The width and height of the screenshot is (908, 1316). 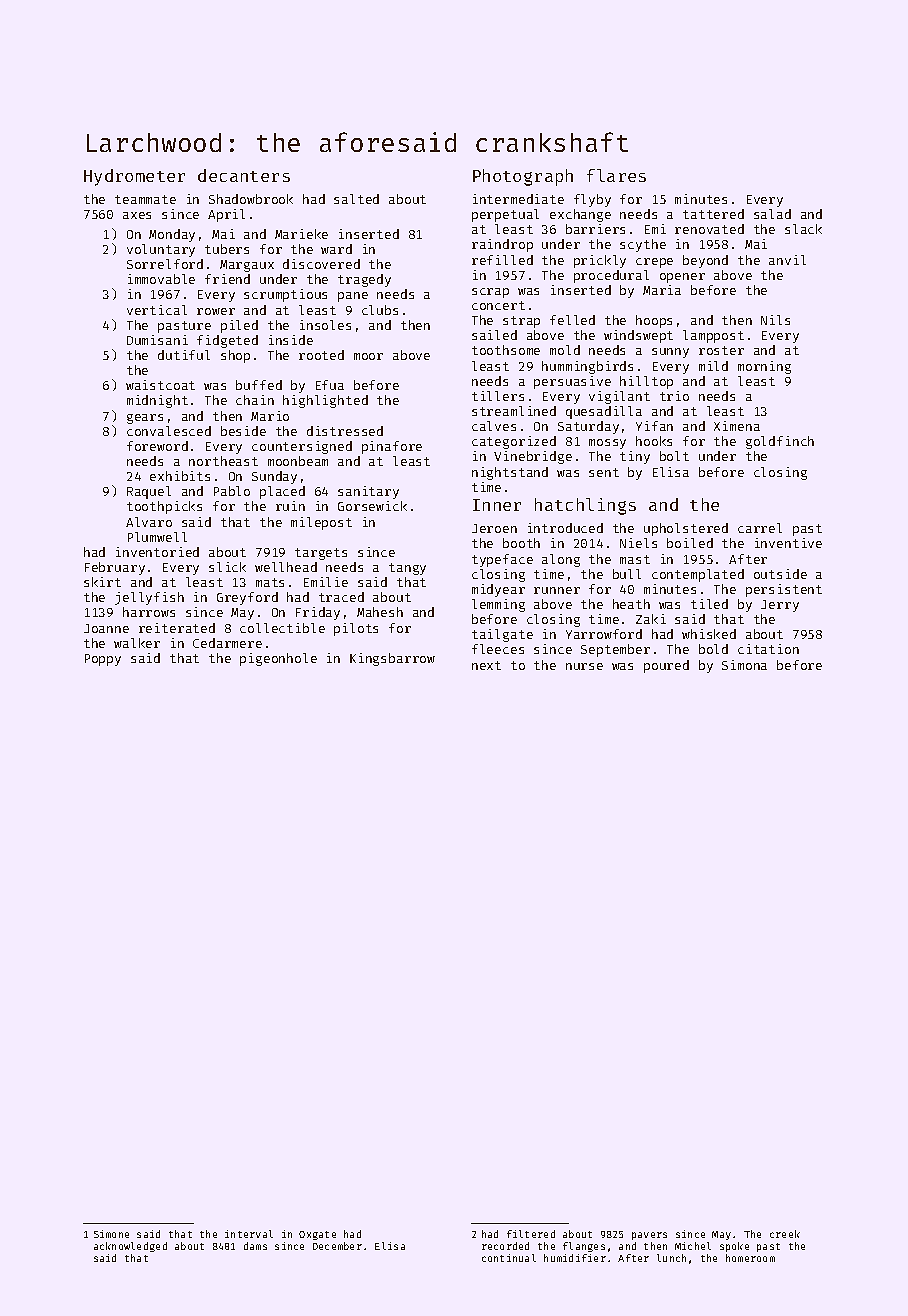 I want to click on nurse, so click(x=584, y=666).
